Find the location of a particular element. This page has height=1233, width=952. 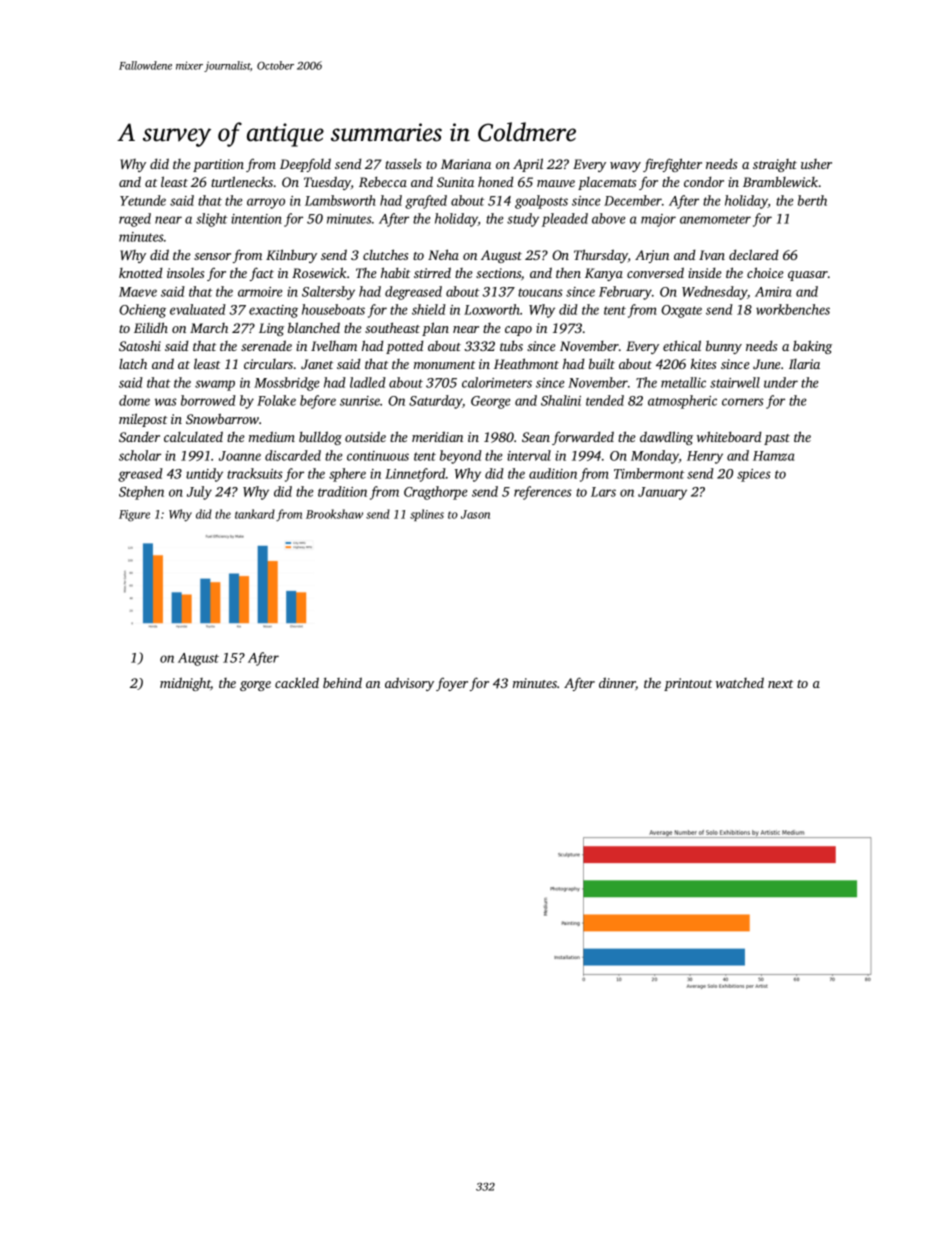

cackled is located at coordinates (297, 682).
